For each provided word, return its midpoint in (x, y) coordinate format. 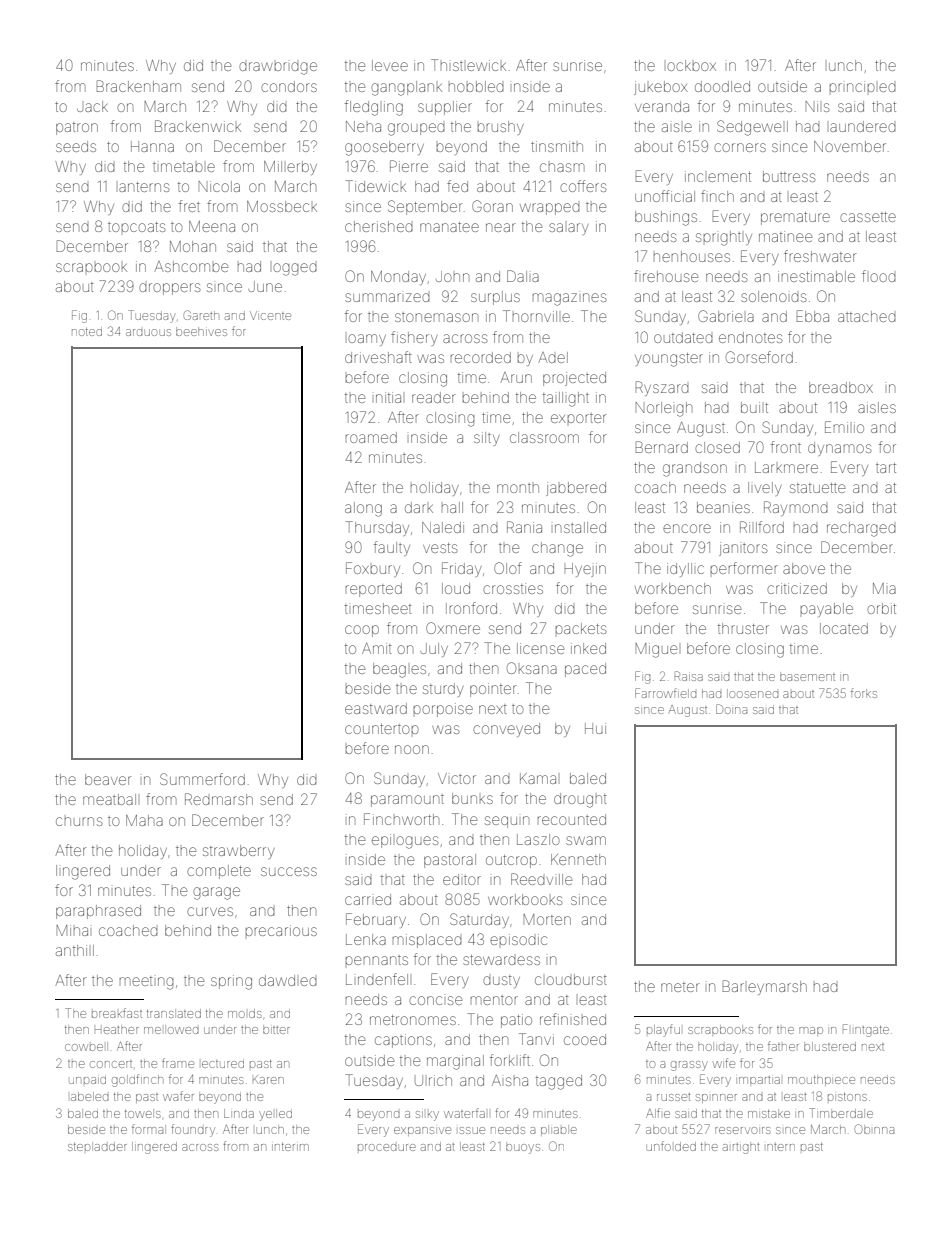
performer (744, 568)
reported (374, 590)
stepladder (97, 1146)
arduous (148, 332)
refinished (573, 1019)
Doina (731, 709)
